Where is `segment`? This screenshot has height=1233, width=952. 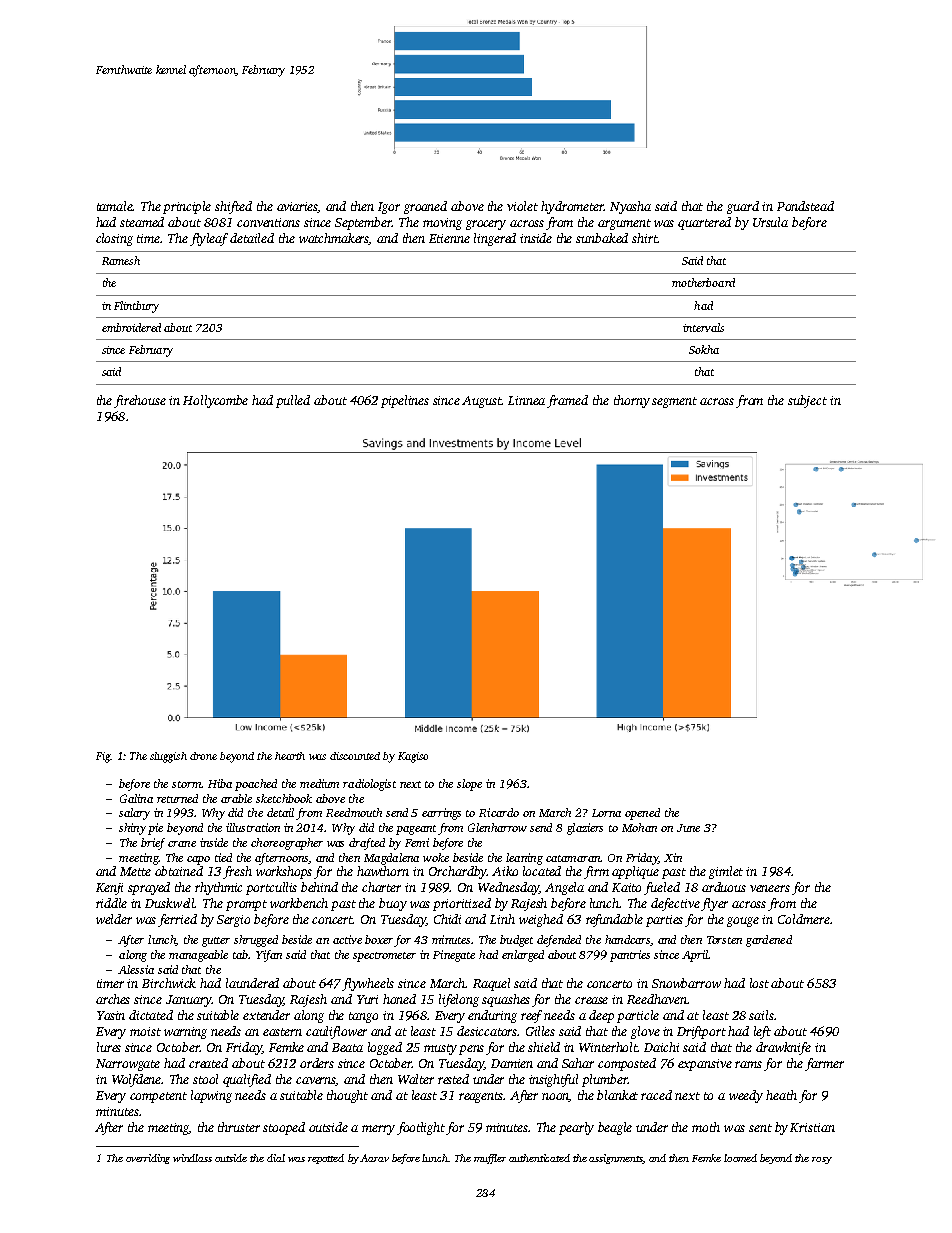
segment is located at coordinates (674, 402).
